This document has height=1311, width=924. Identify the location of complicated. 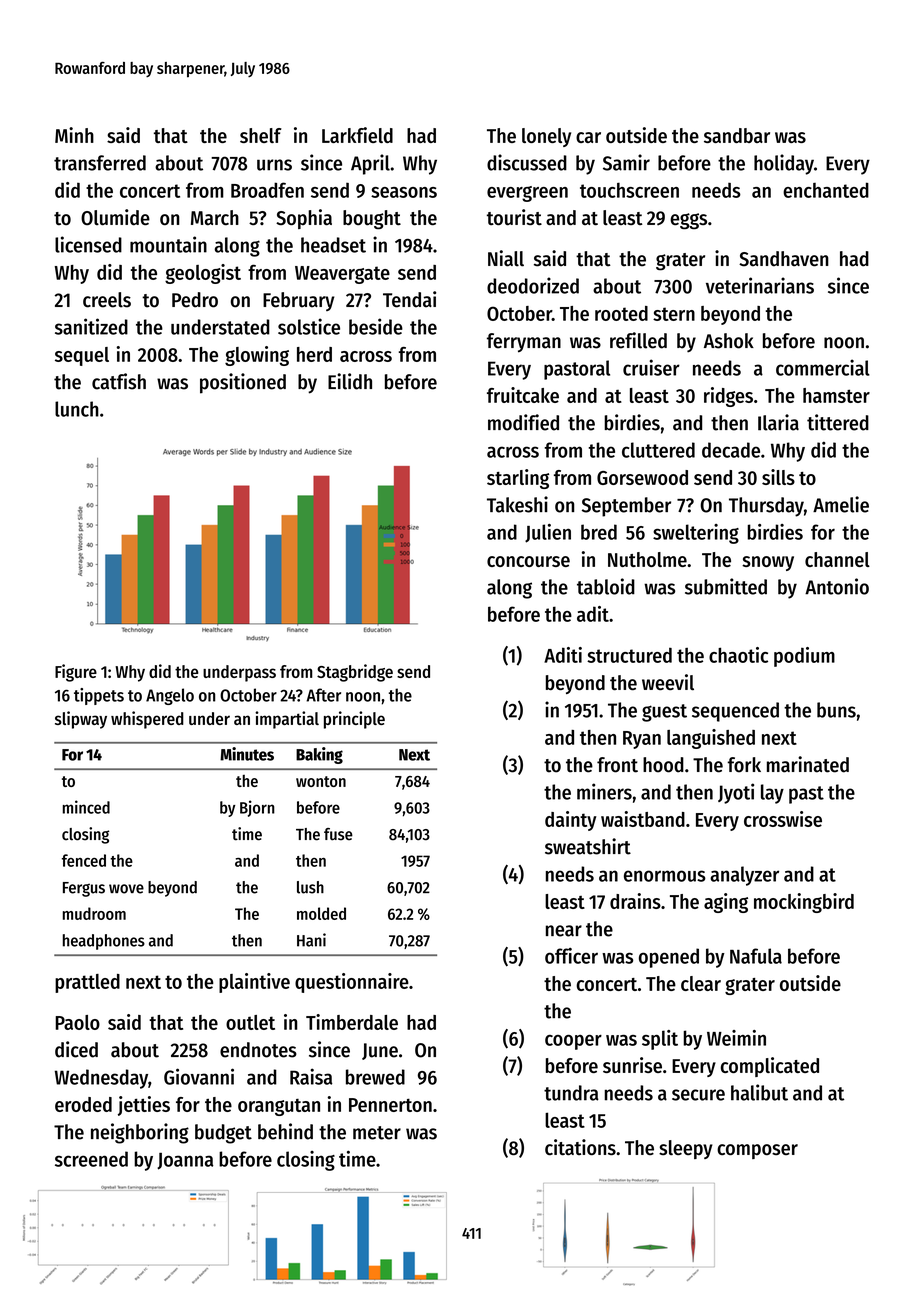
(770, 1067).
